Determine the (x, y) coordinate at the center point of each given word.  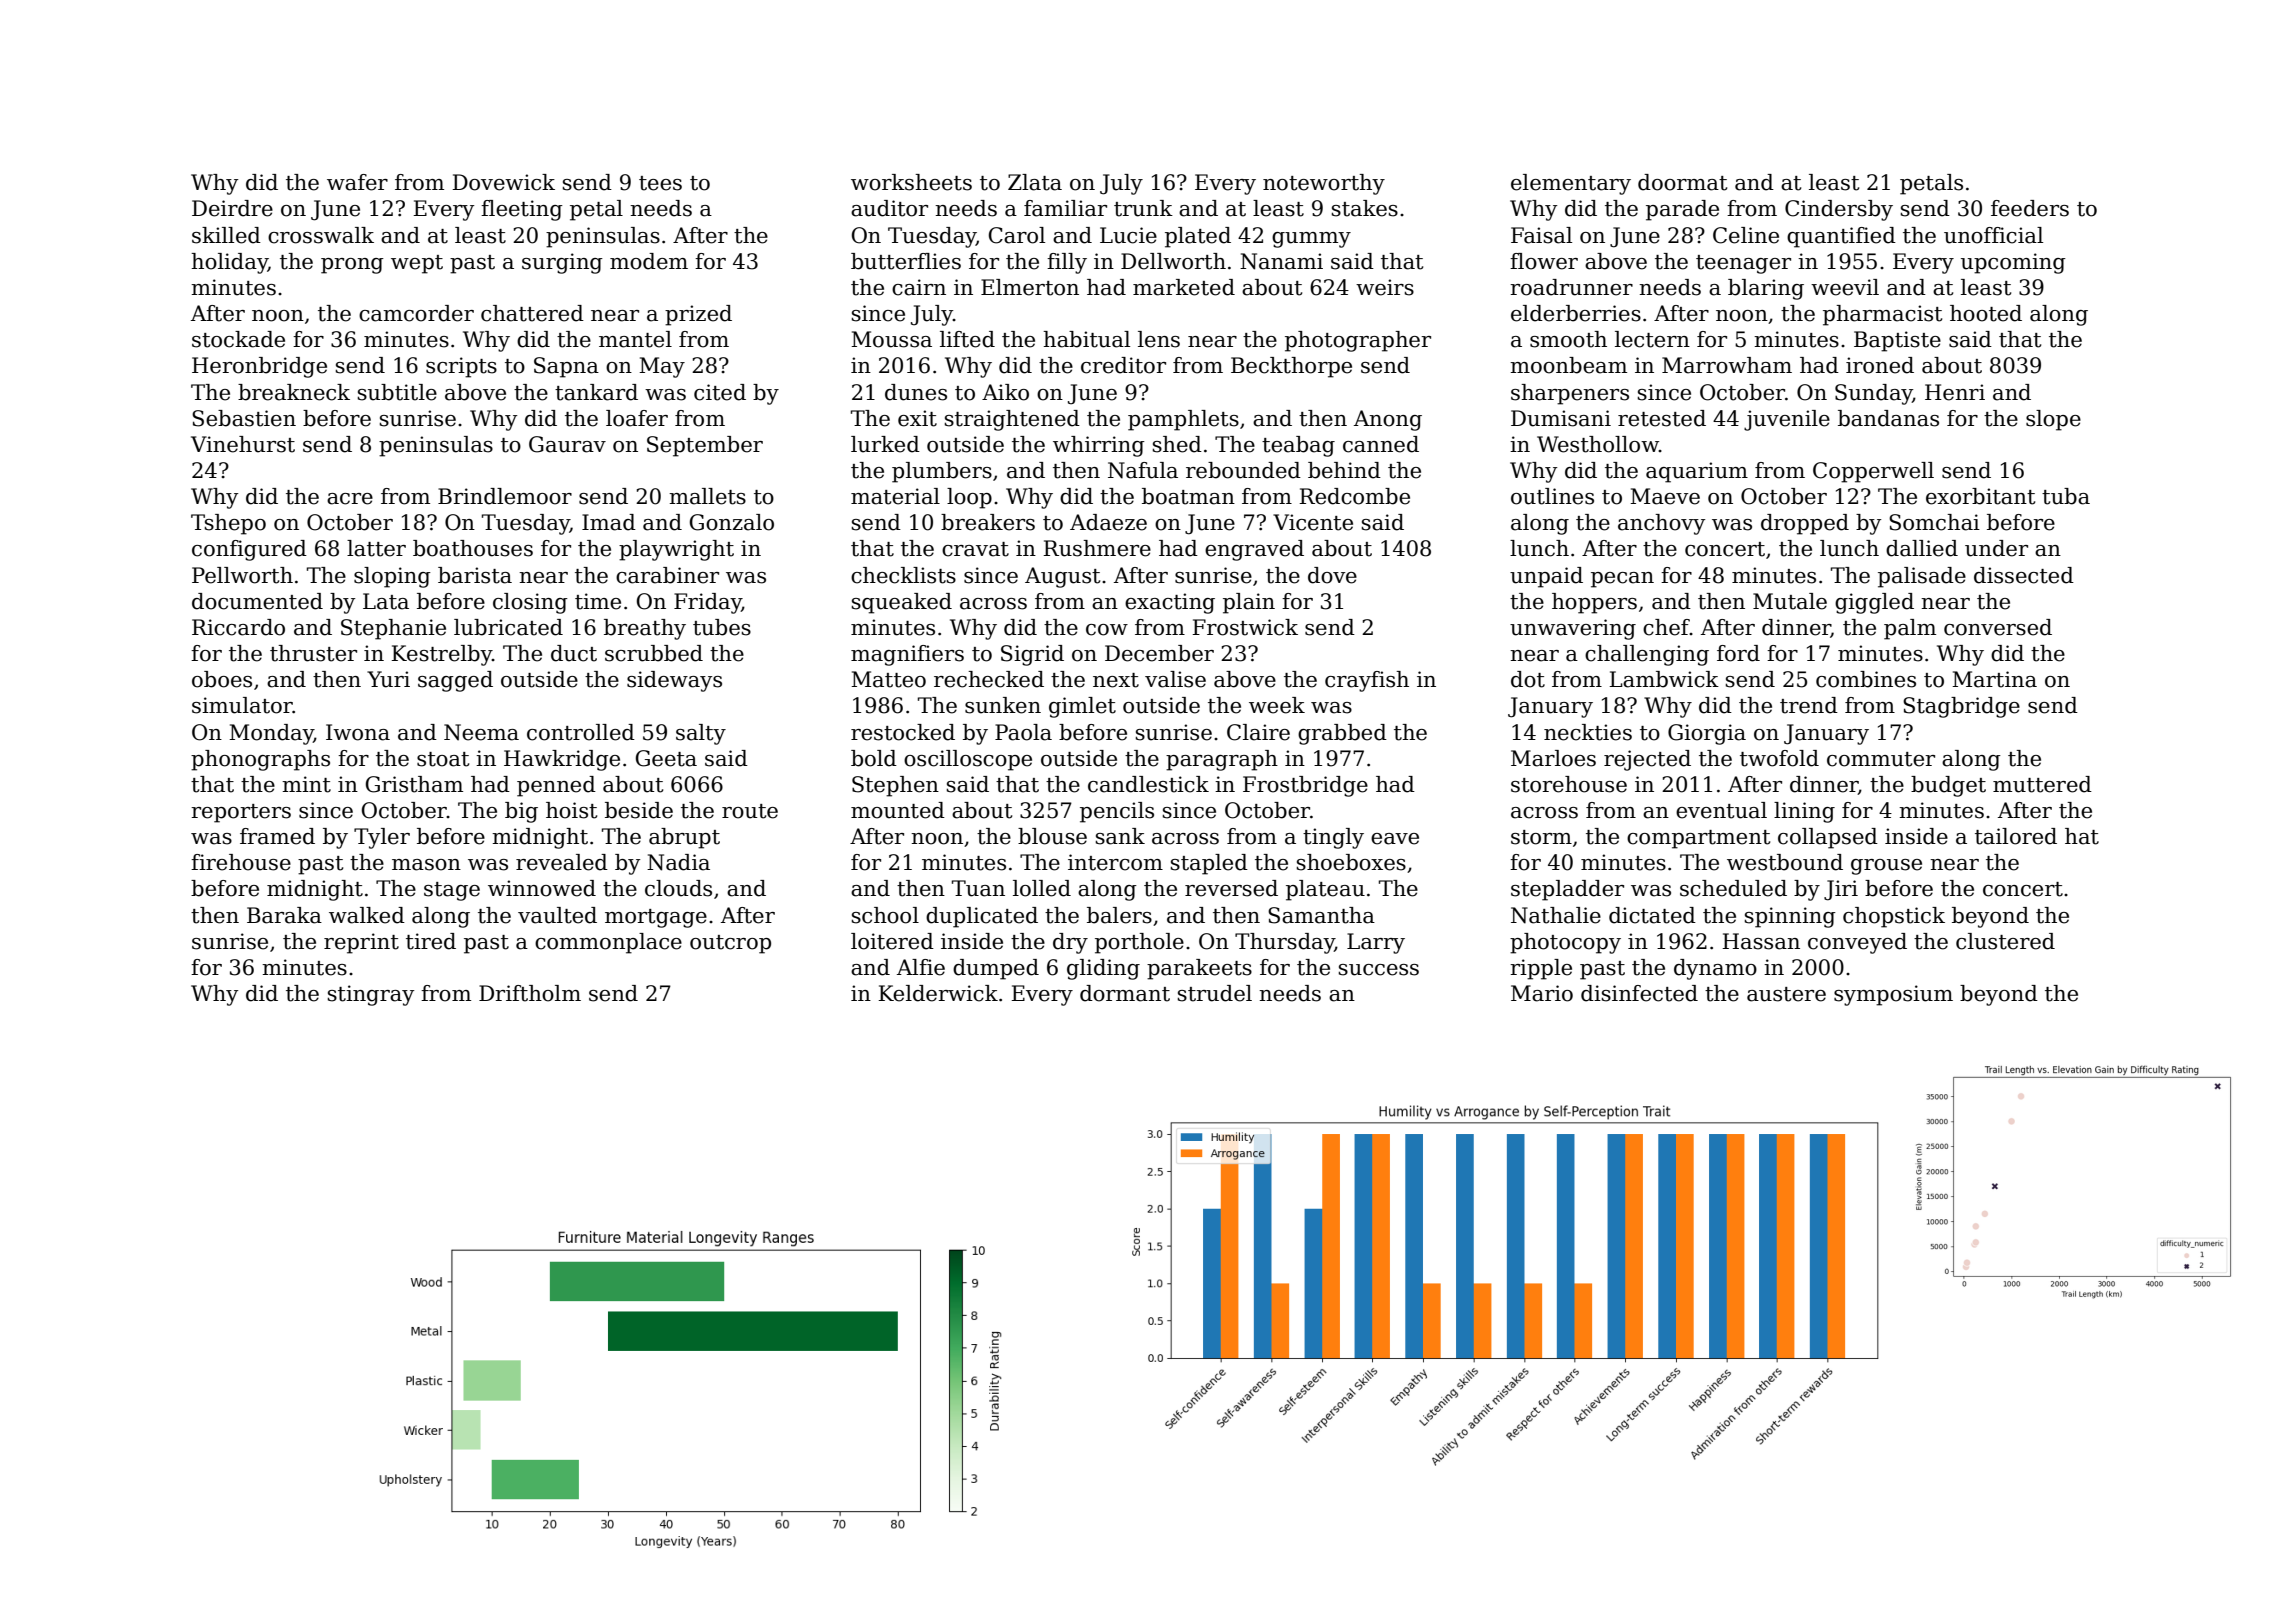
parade (1682, 210)
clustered (2005, 941)
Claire (1258, 732)
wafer (357, 182)
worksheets (911, 182)
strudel (1215, 993)
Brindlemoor (505, 496)
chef (1666, 627)
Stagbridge (1961, 707)
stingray (371, 995)
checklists (903, 575)
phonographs (260, 760)
